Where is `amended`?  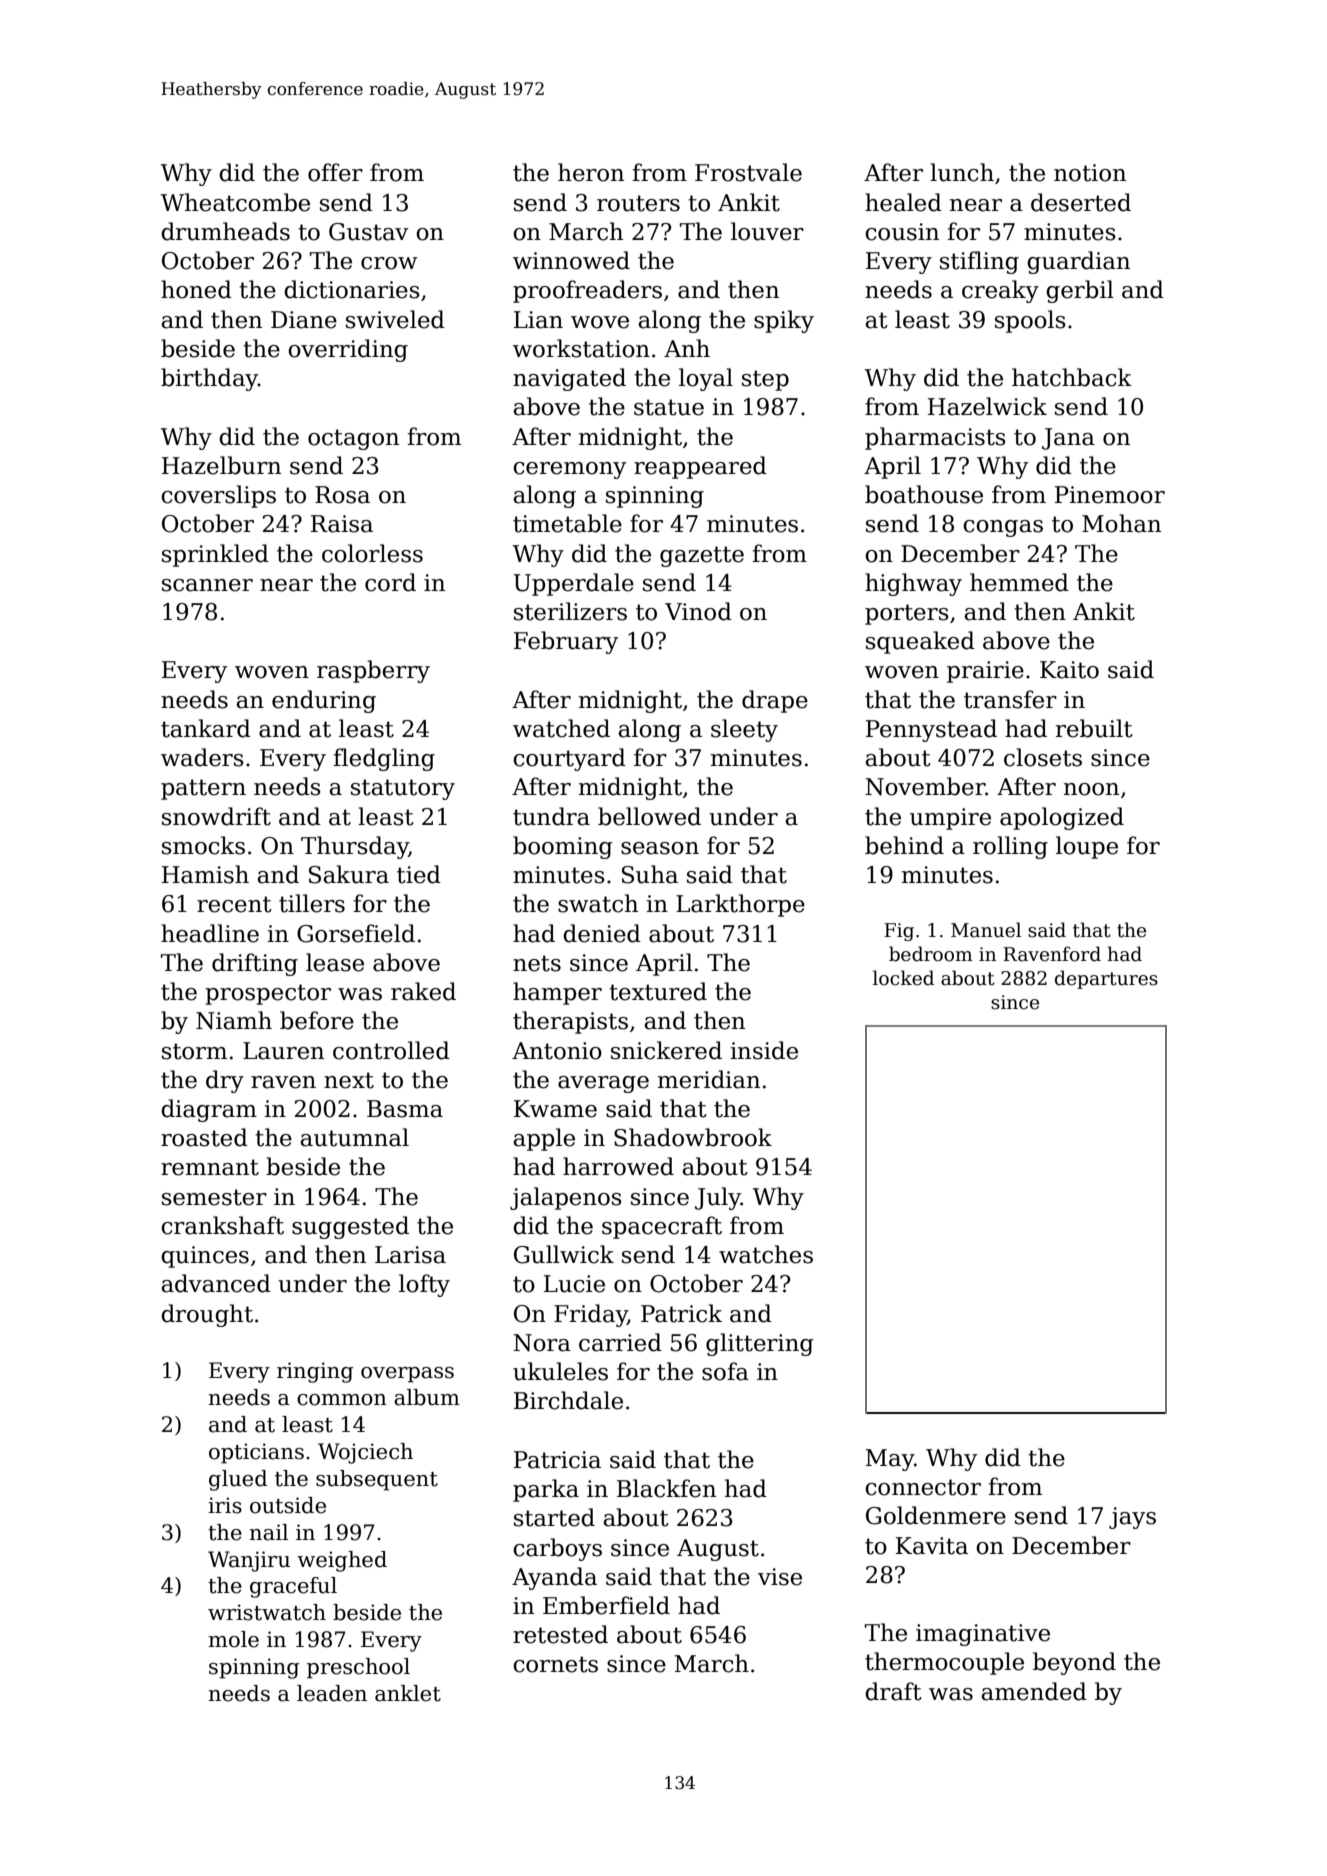
amended is located at coordinates (1034, 1691).
